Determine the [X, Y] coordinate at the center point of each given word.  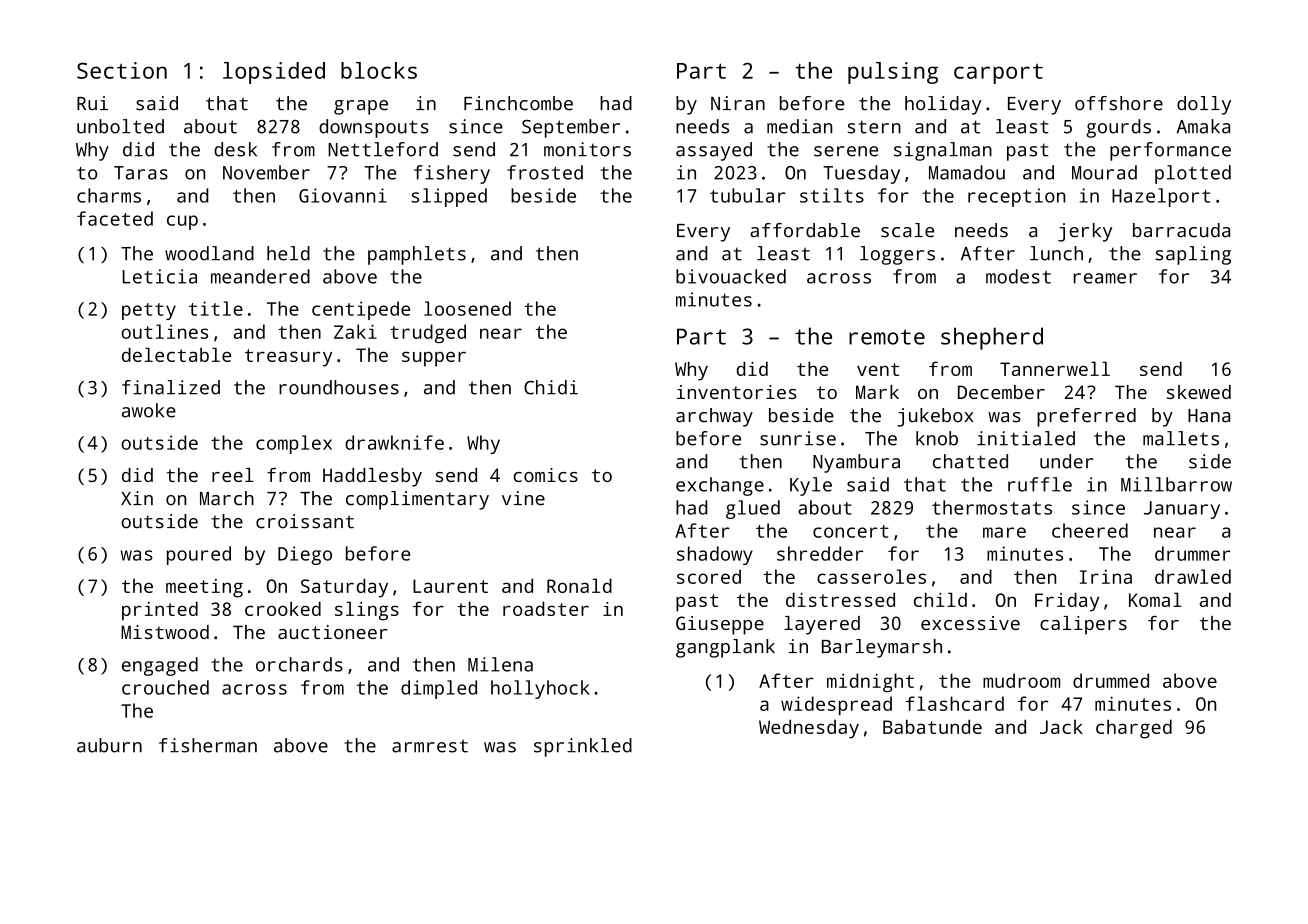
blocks [379, 70]
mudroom [1021, 680]
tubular [748, 195]
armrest [430, 746]
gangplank [725, 648]
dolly [1204, 105]
